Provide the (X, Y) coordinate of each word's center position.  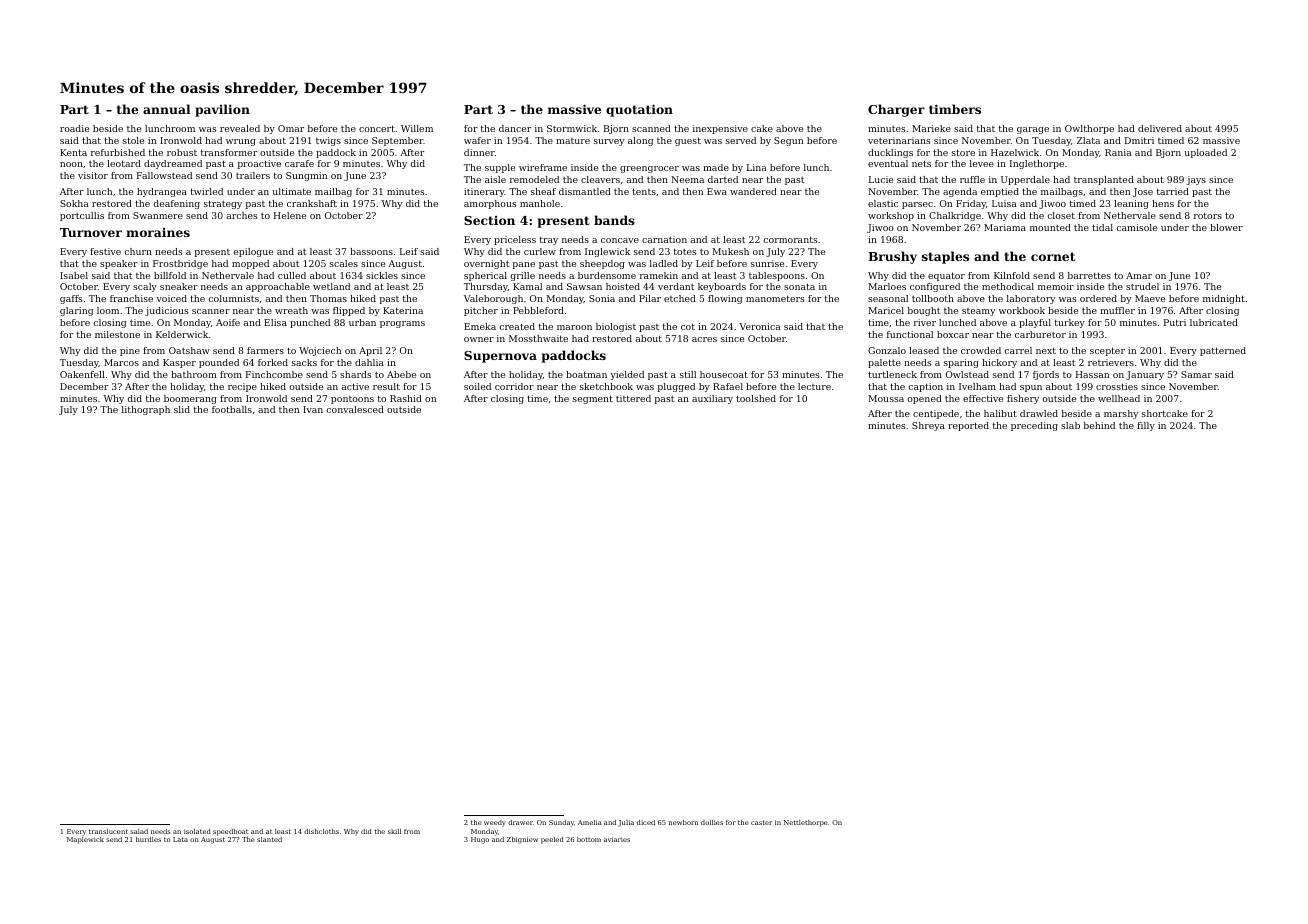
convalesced (355, 409)
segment (593, 399)
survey (609, 142)
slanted (269, 839)
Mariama (1005, 227)
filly (1146, 426)
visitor (93, 175)
